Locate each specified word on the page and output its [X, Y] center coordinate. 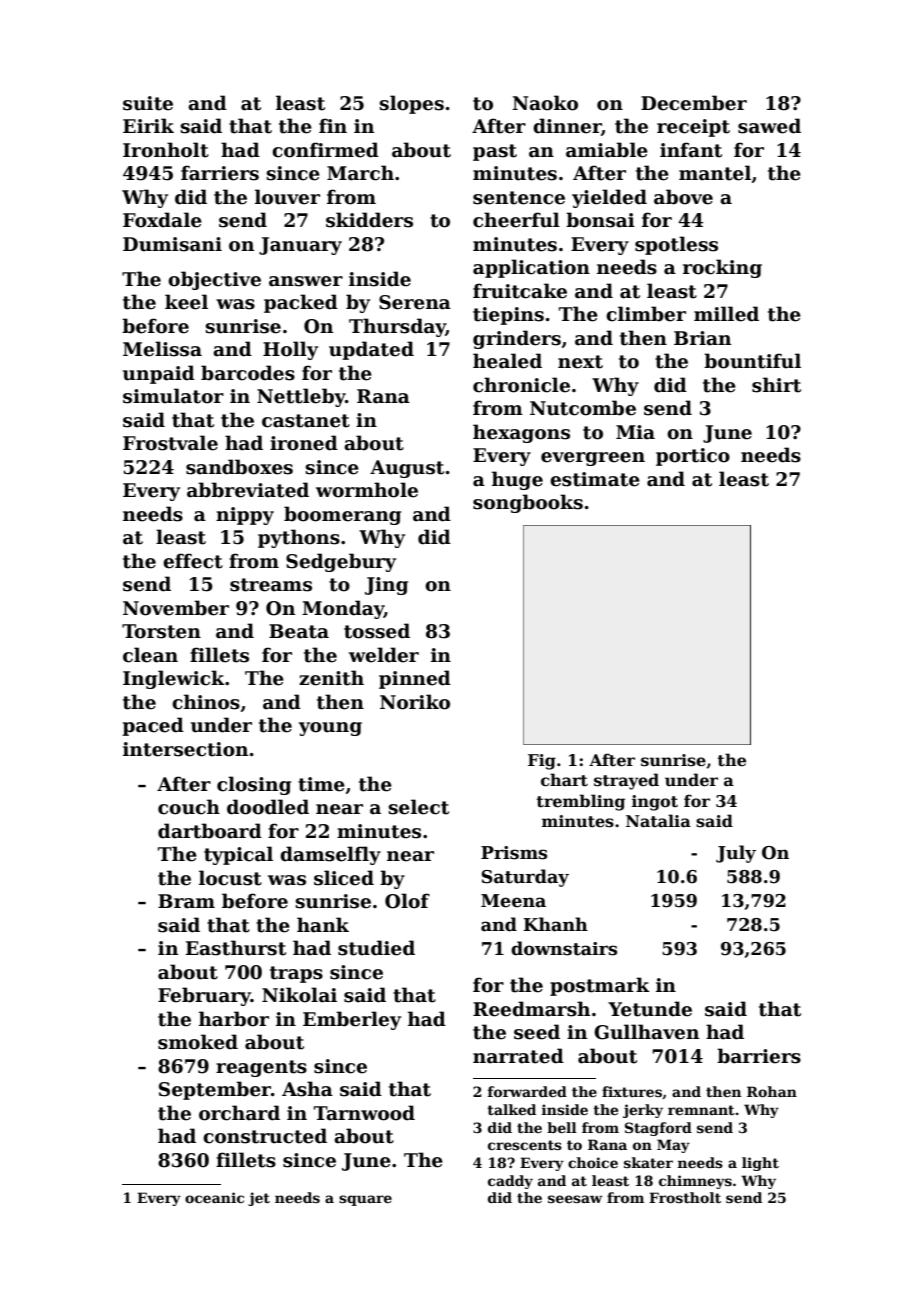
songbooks [528, 503]
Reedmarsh [531, 1009]
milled [726, 314]
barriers [759, 1056]
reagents [261, 1068]
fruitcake [520, 291]
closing [254, 785]
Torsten [161, 631]
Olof [407, 901]
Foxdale [162, 220]
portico [693, 457]
